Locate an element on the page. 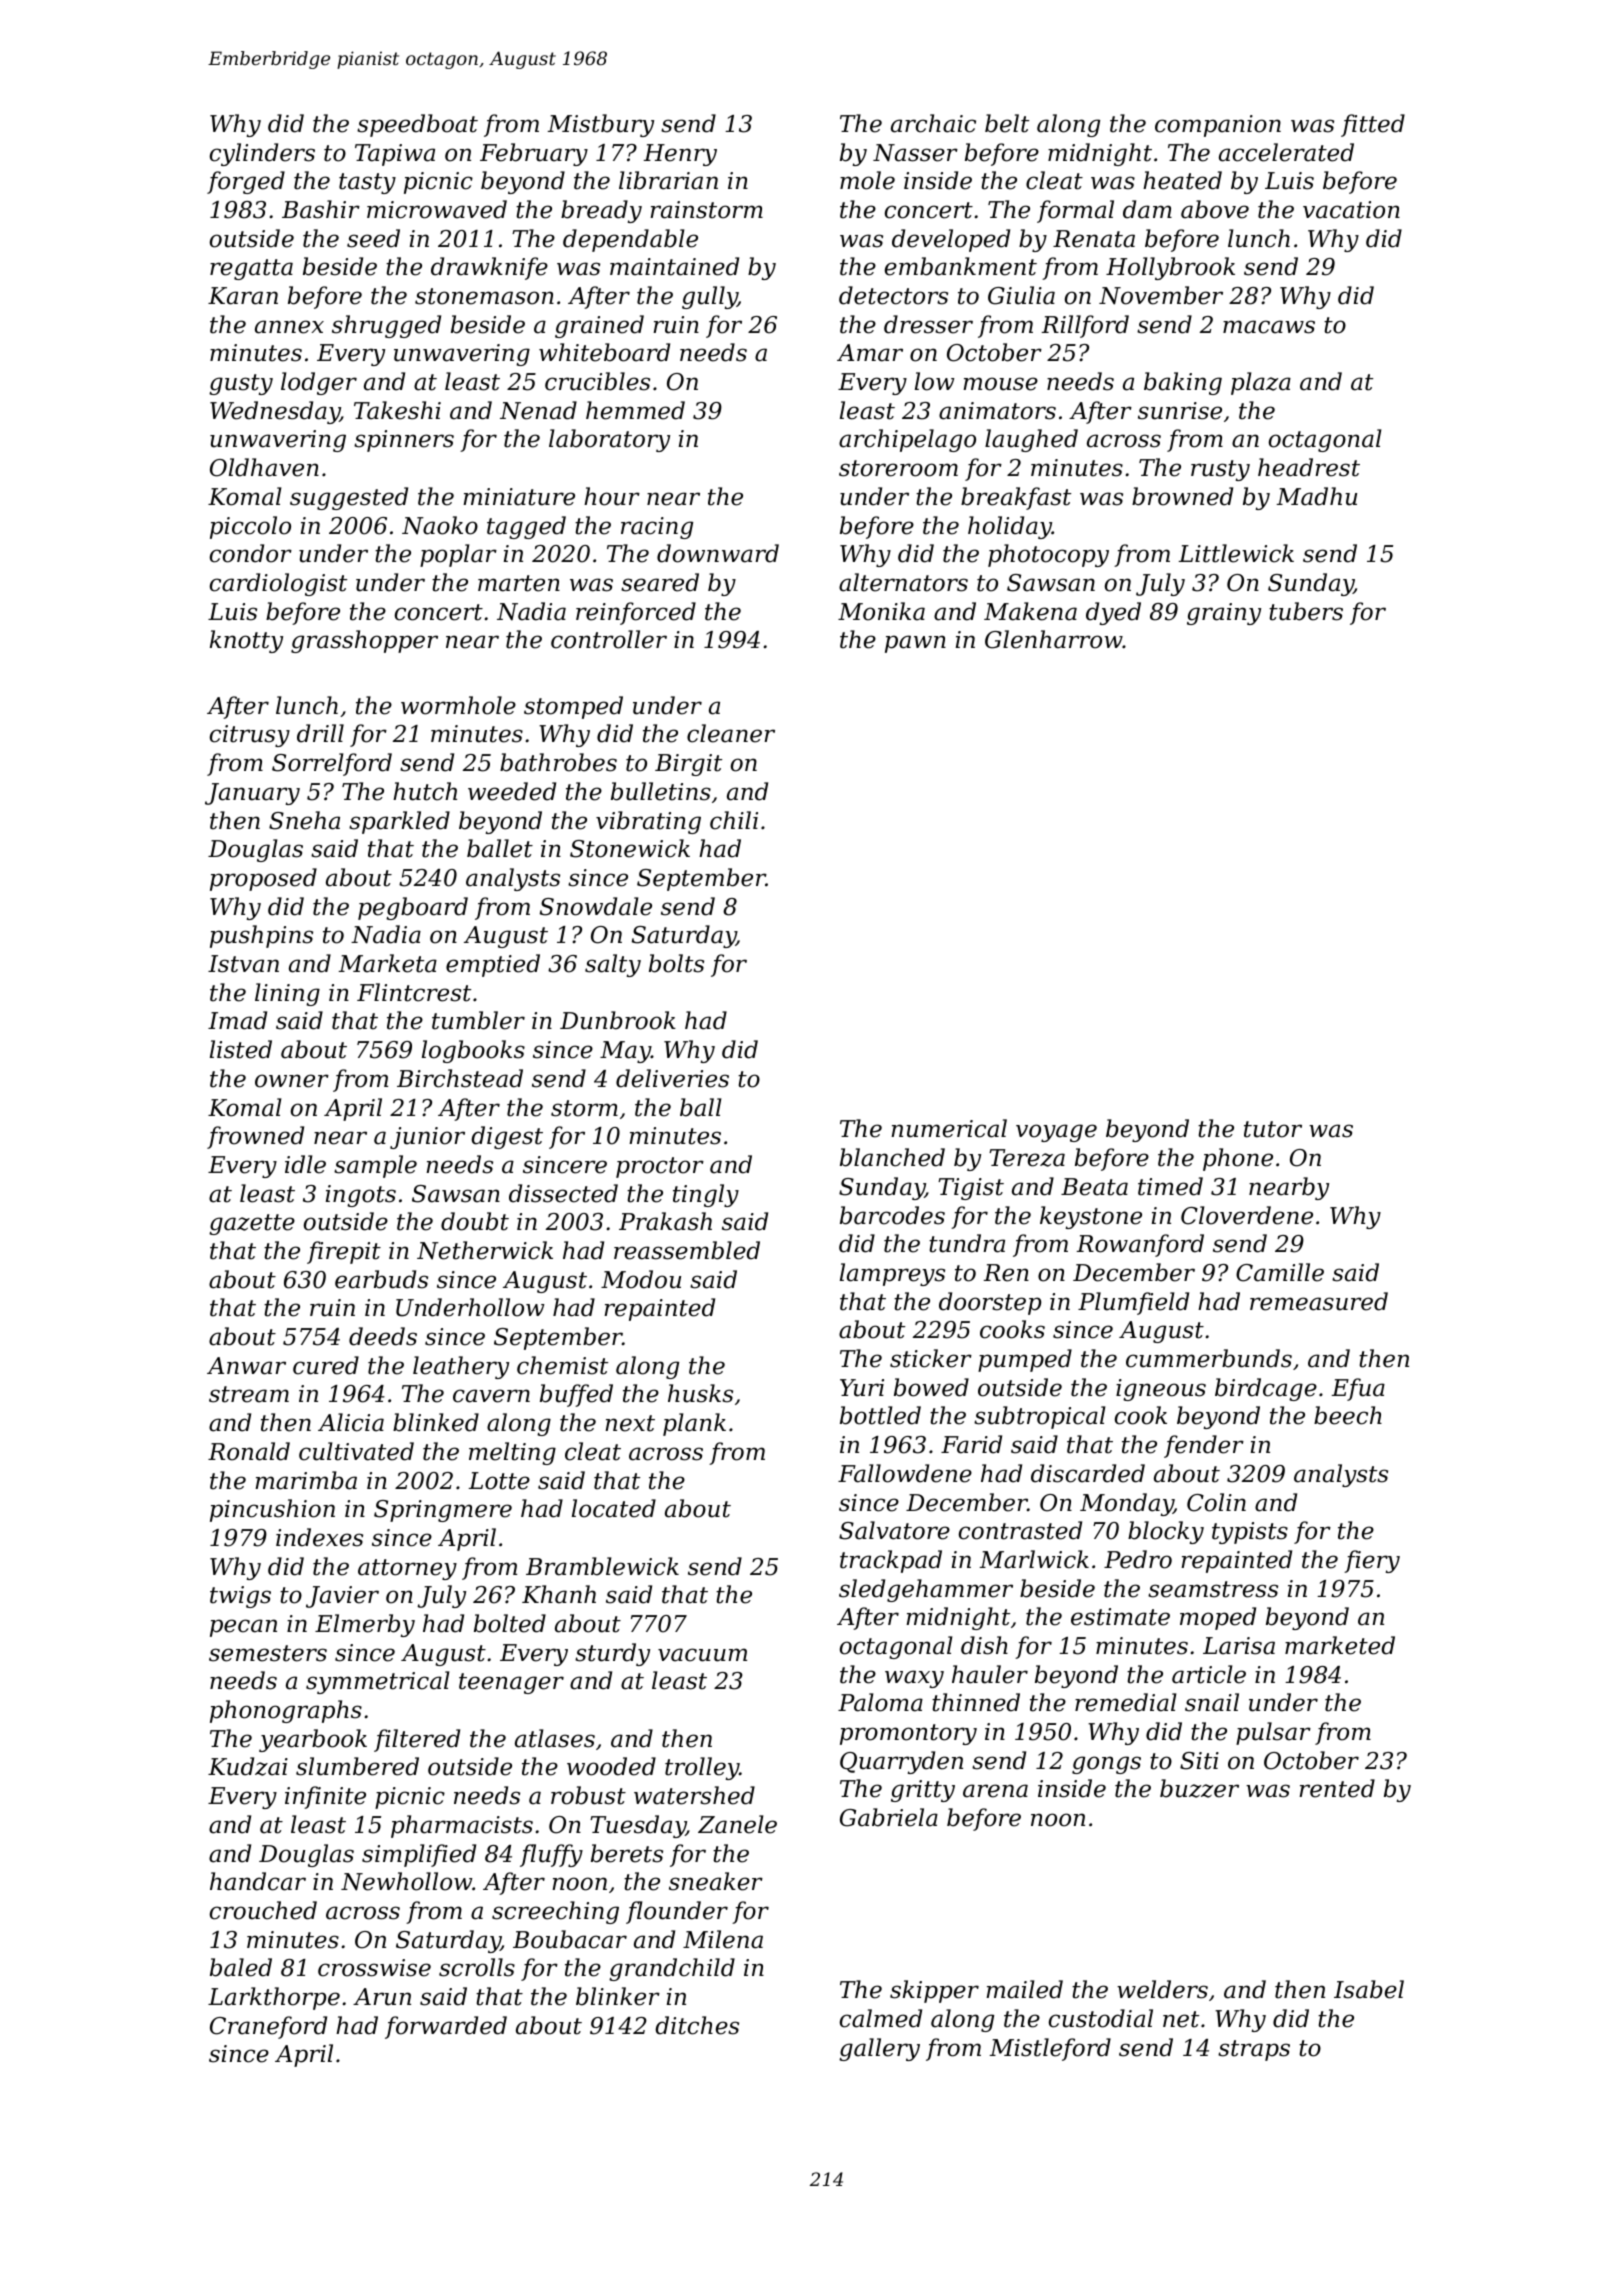  Stonewick is located at coordinates (630, 848).
